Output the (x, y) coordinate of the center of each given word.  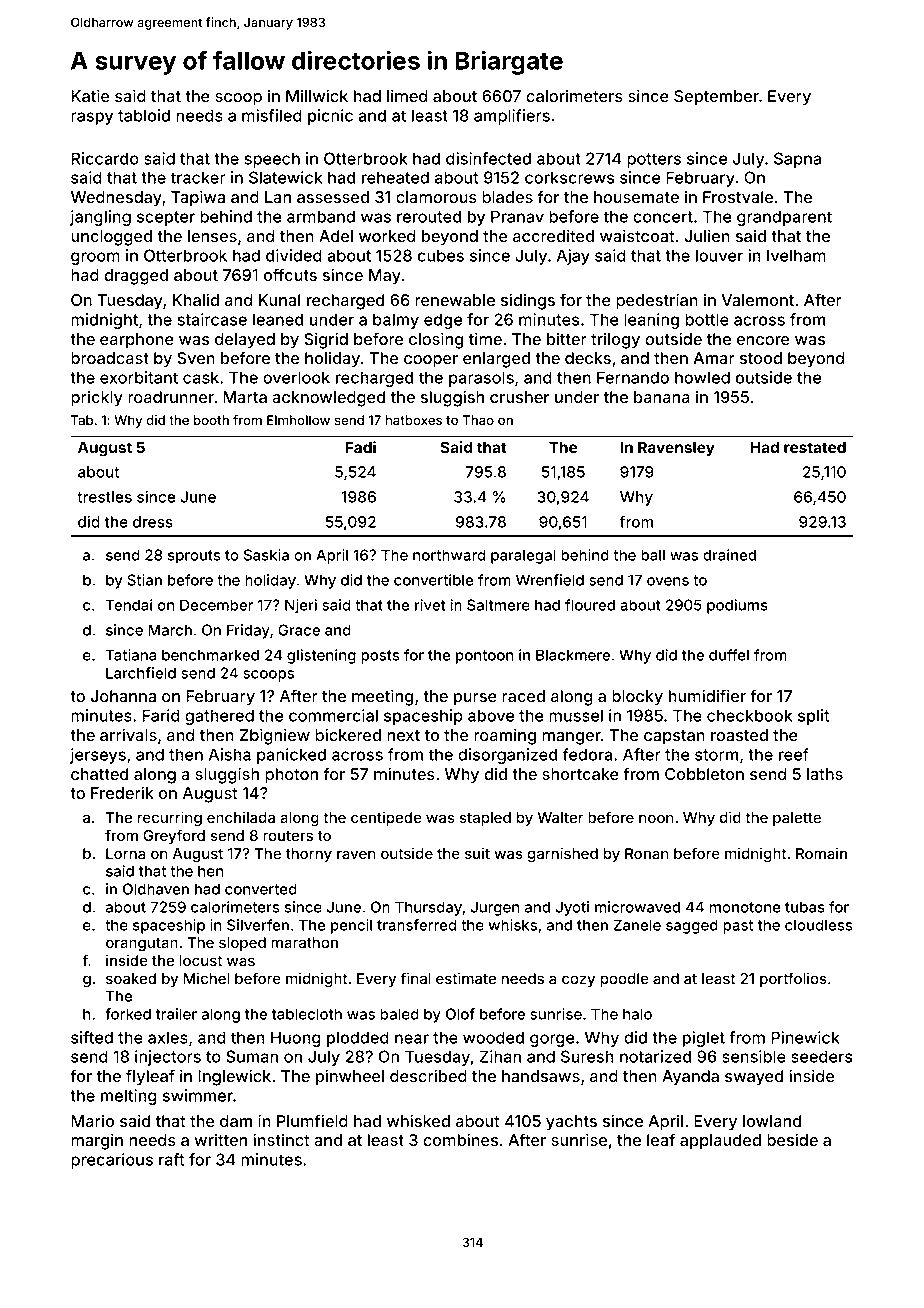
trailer (176, 1014)
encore (763, 340)
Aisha (230, 754)
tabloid (144, 115)
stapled (485, 819)
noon (656, 818)
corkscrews (570, 177)
